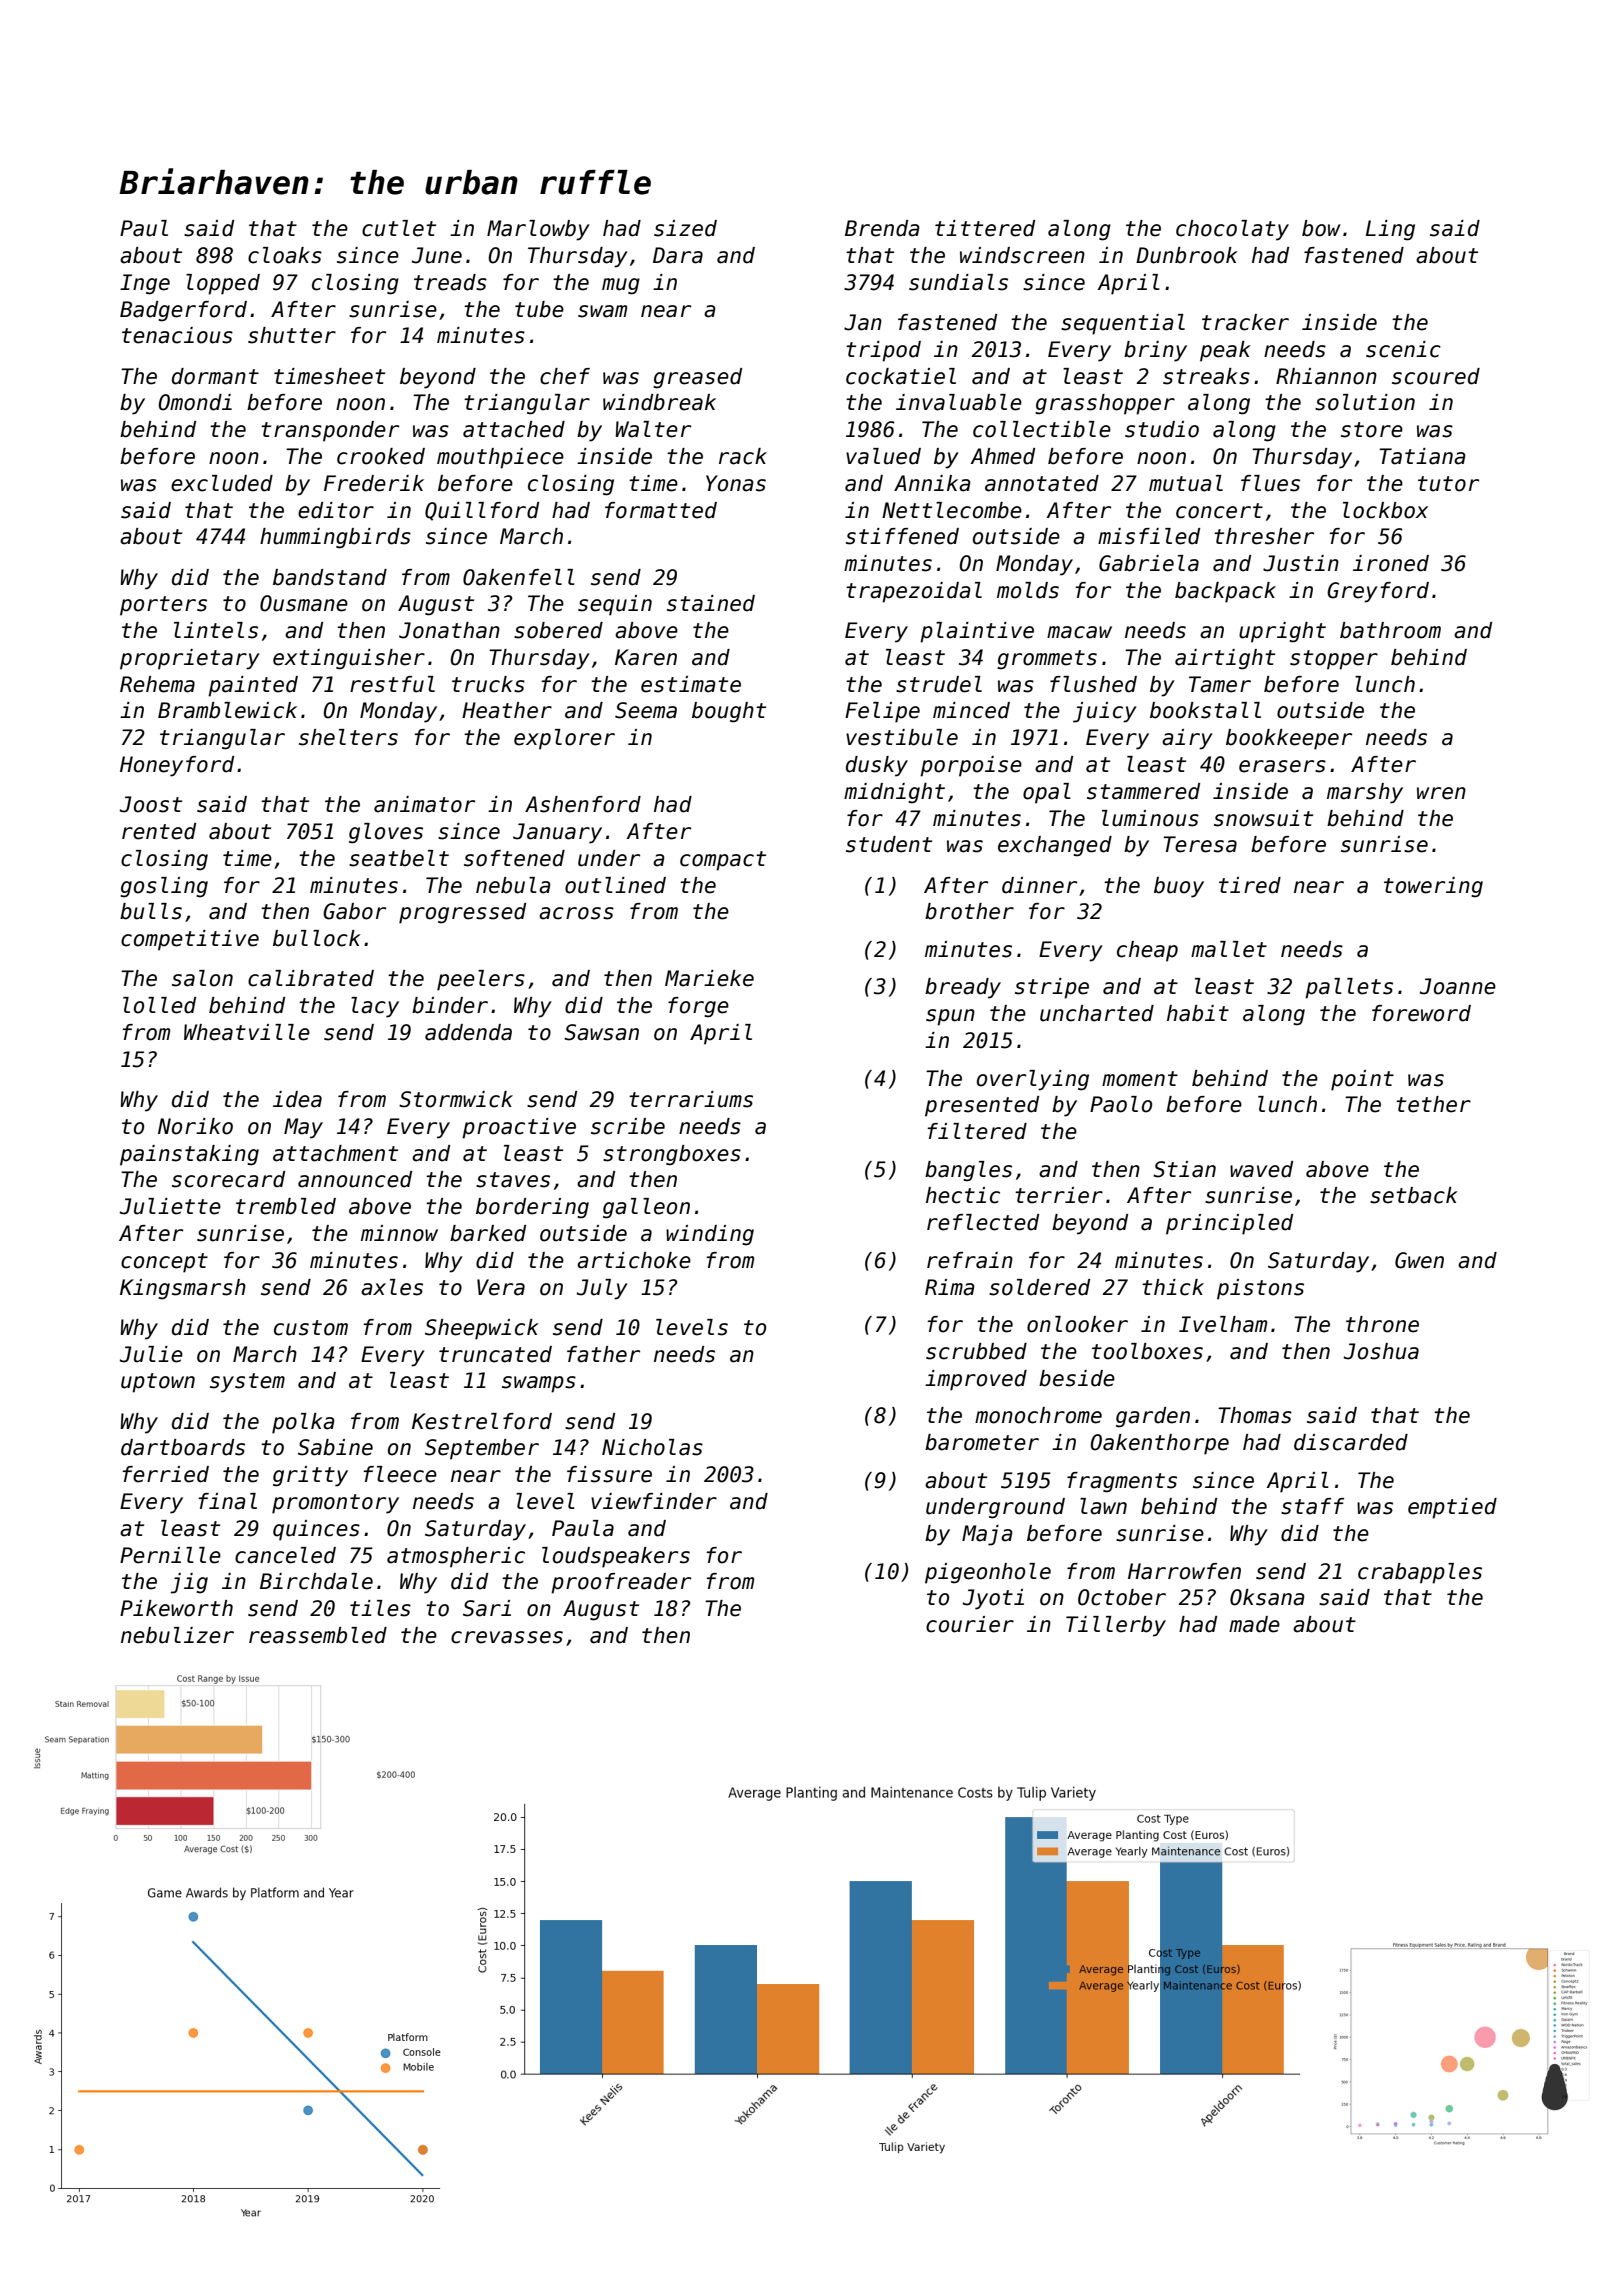  What do you see at coordinates (170, 1555) in the document?
I see `Pernille` at bounding box center [170, 1555].
